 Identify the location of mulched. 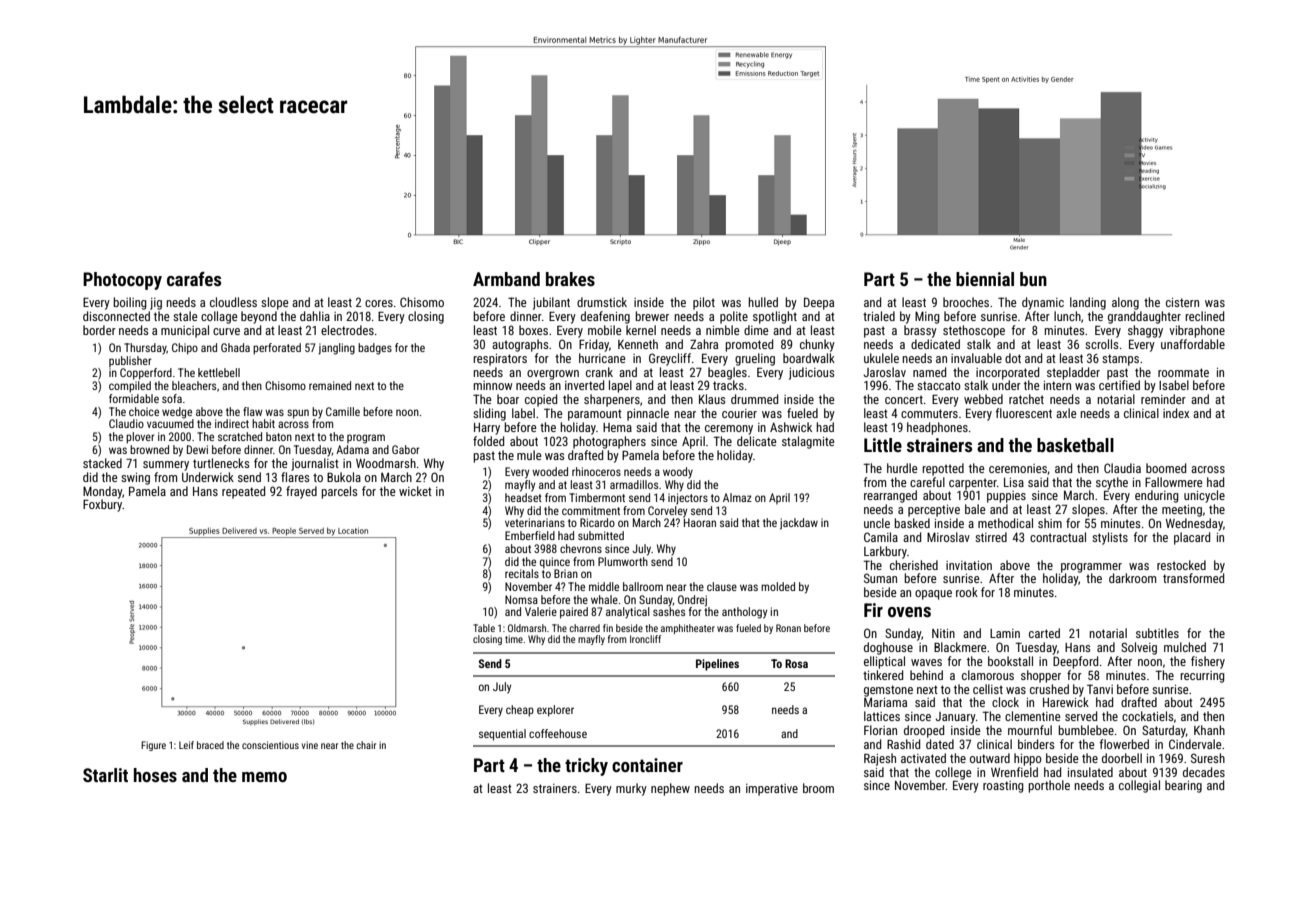
(1185, 647).
